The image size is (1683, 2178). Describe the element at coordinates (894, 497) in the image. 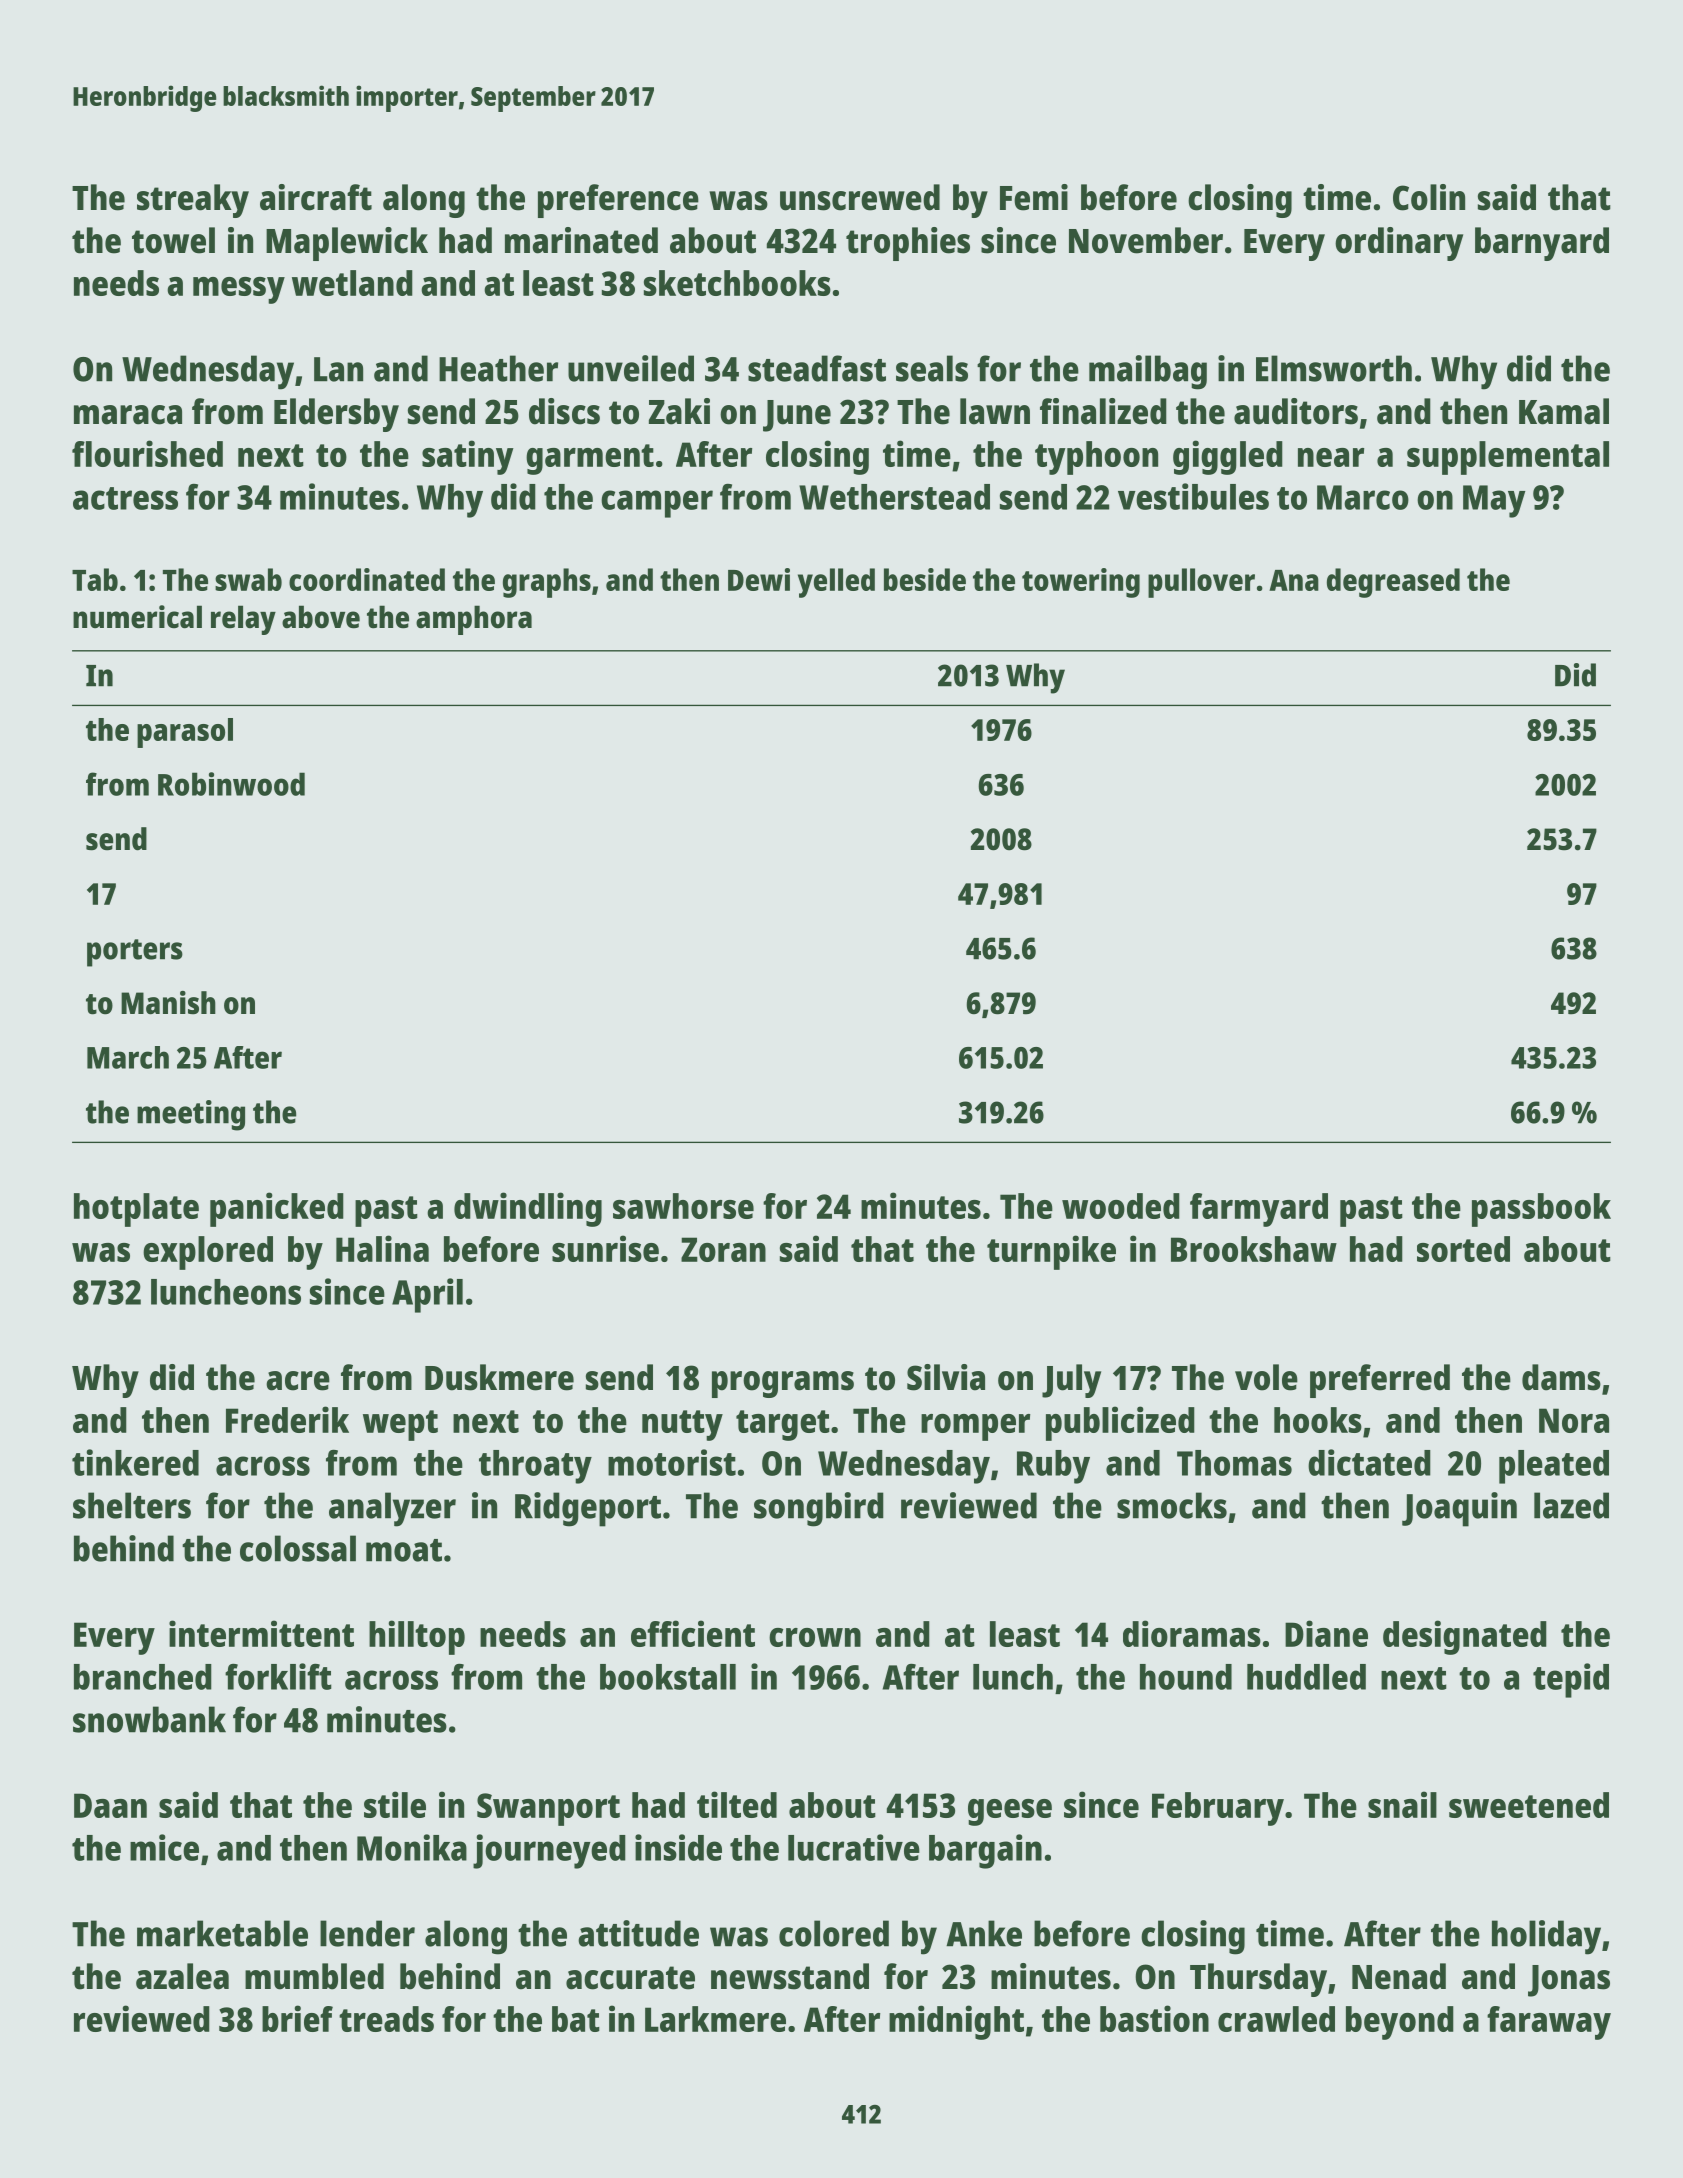

I see `Wetherstead` at that location.
